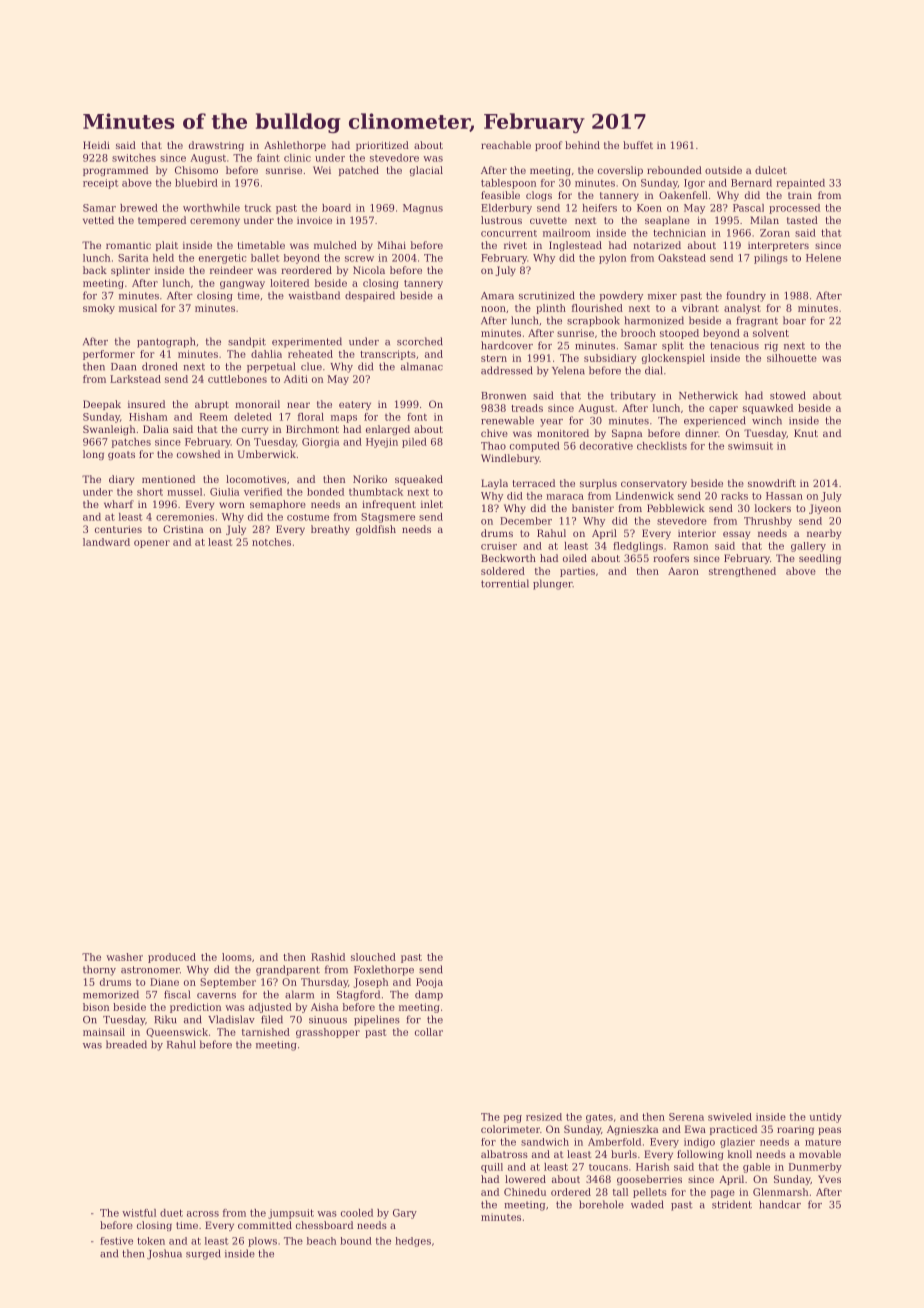  Describe the element at coordinates (593, 508) in the page. I see `banister` at that location.
